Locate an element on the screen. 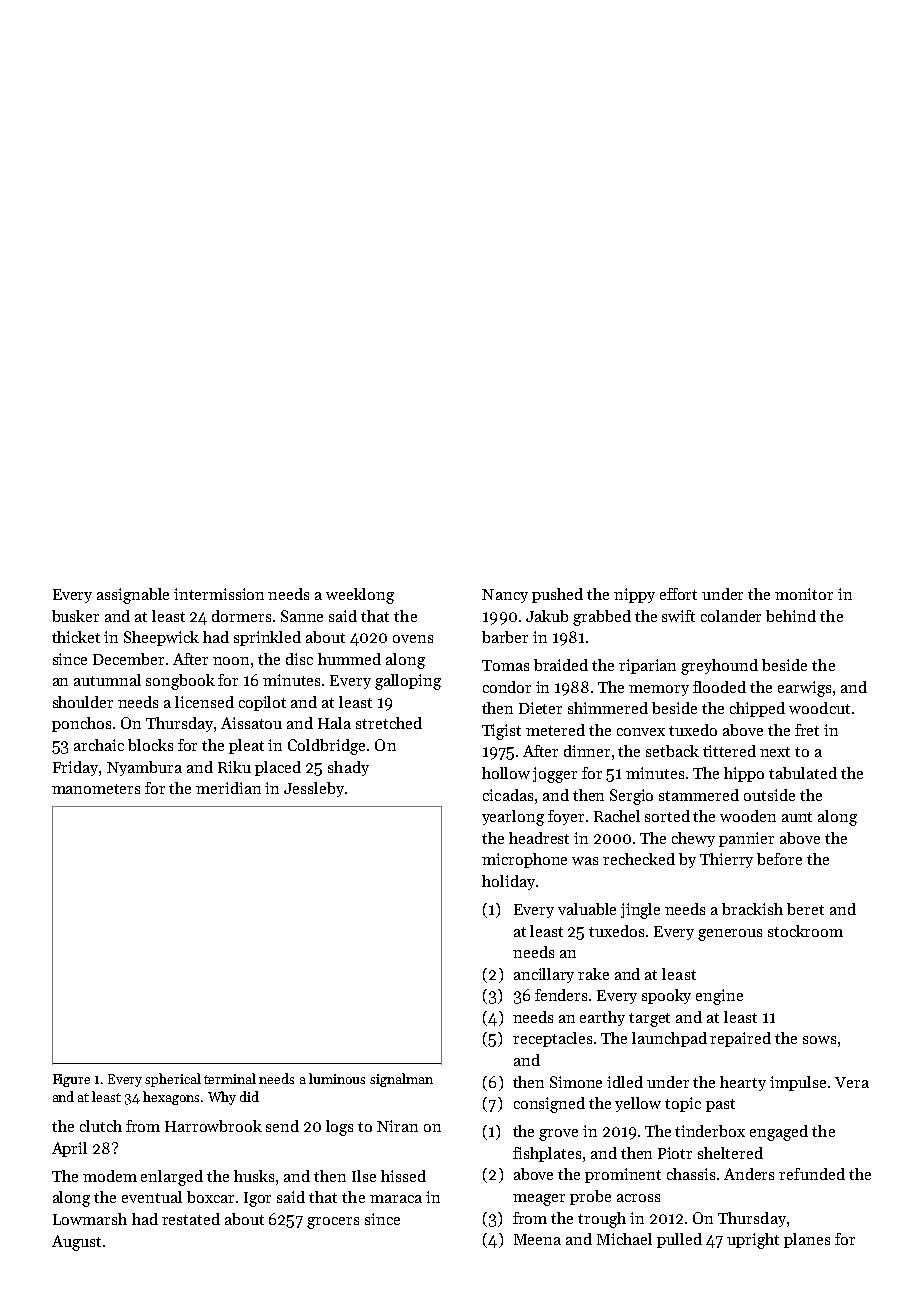  planes is located at coordinates (807, 1240).
